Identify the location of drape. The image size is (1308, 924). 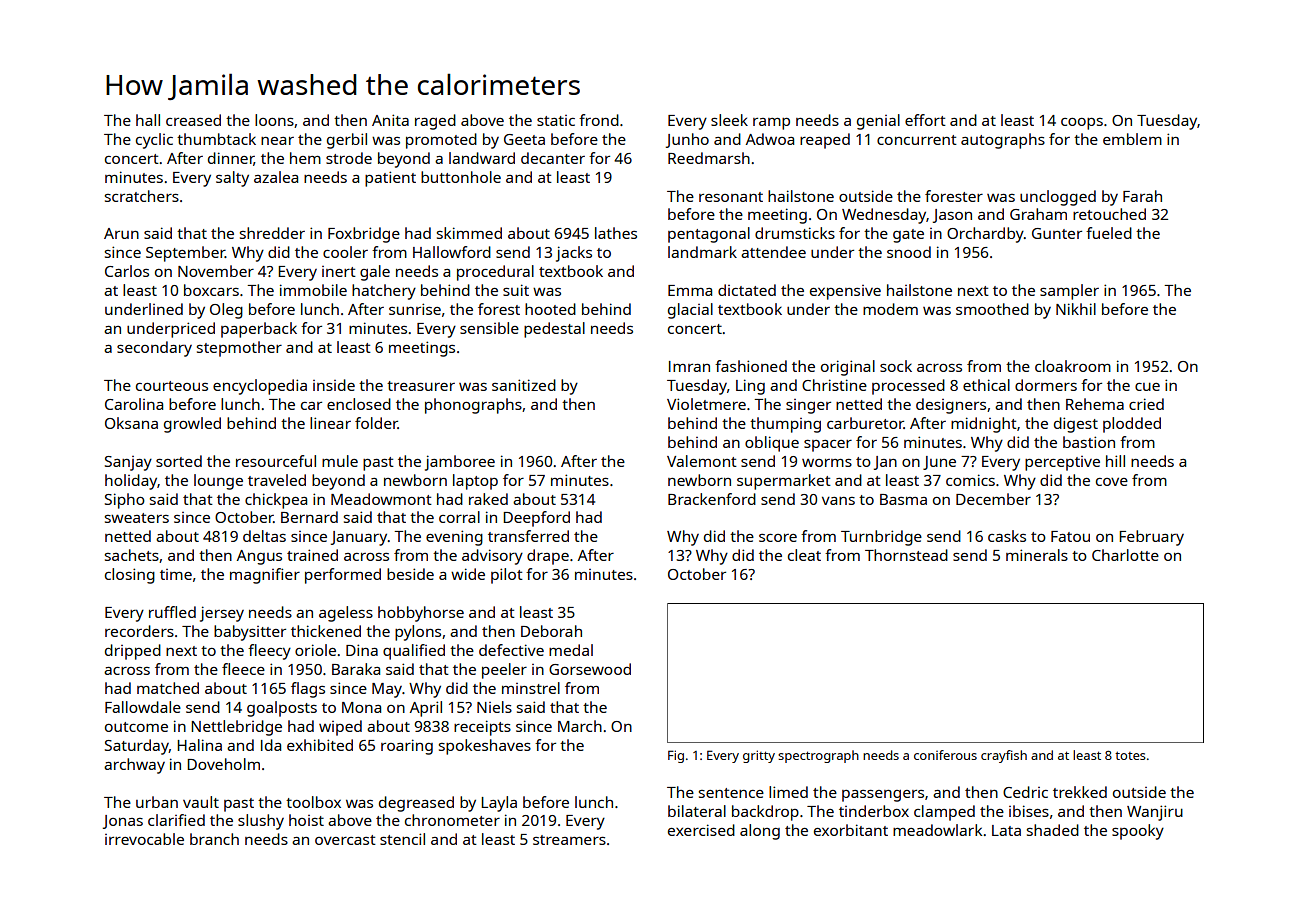
(548, 557).
